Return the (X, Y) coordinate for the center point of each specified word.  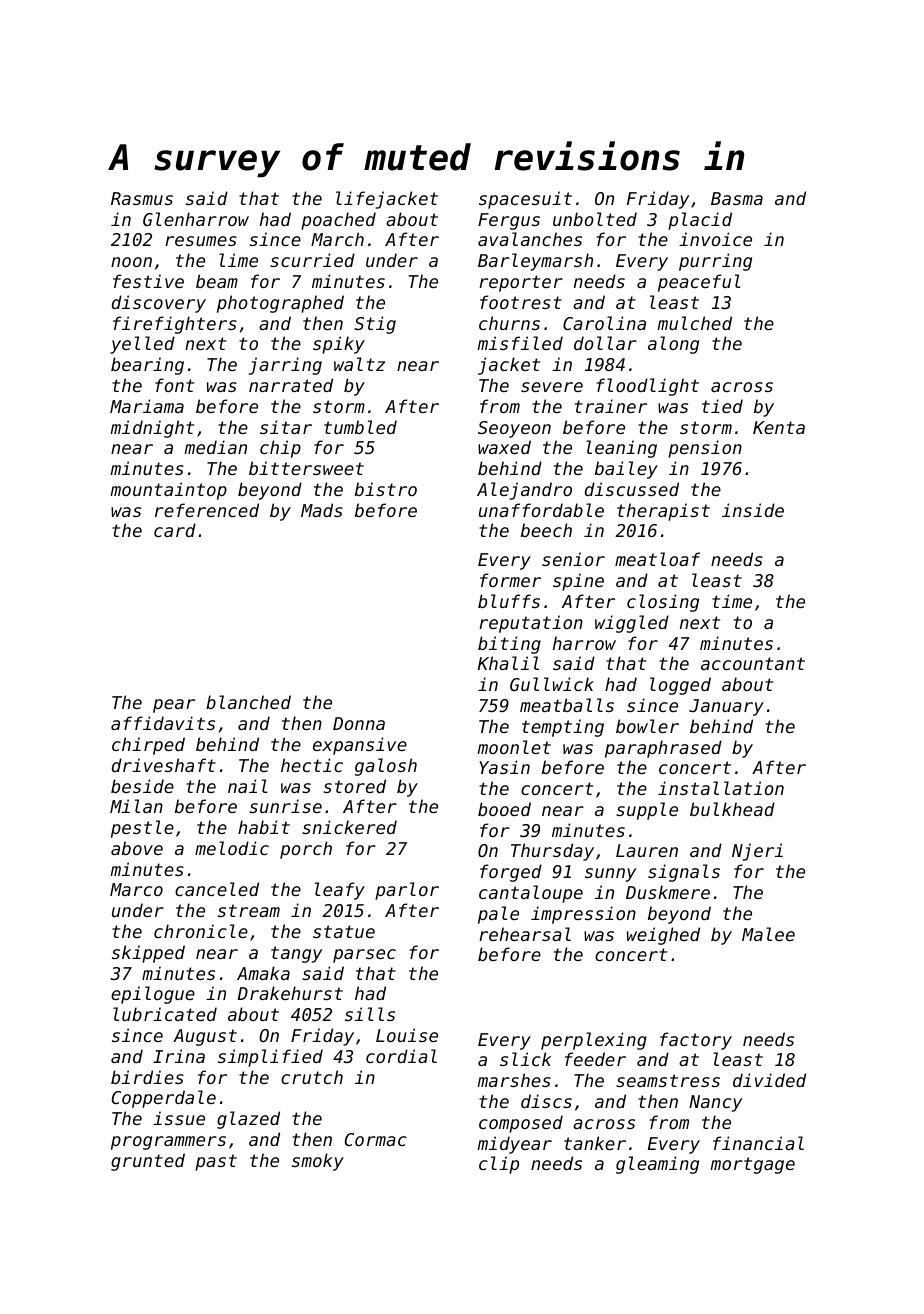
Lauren (647, 850)
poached (338, 221)
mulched (694, 323)
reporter (521, 283)
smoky (318, 1162)
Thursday (552, 852)
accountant (753, 663)
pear (174, 706)
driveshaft (164, 765)
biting (509, 645)
